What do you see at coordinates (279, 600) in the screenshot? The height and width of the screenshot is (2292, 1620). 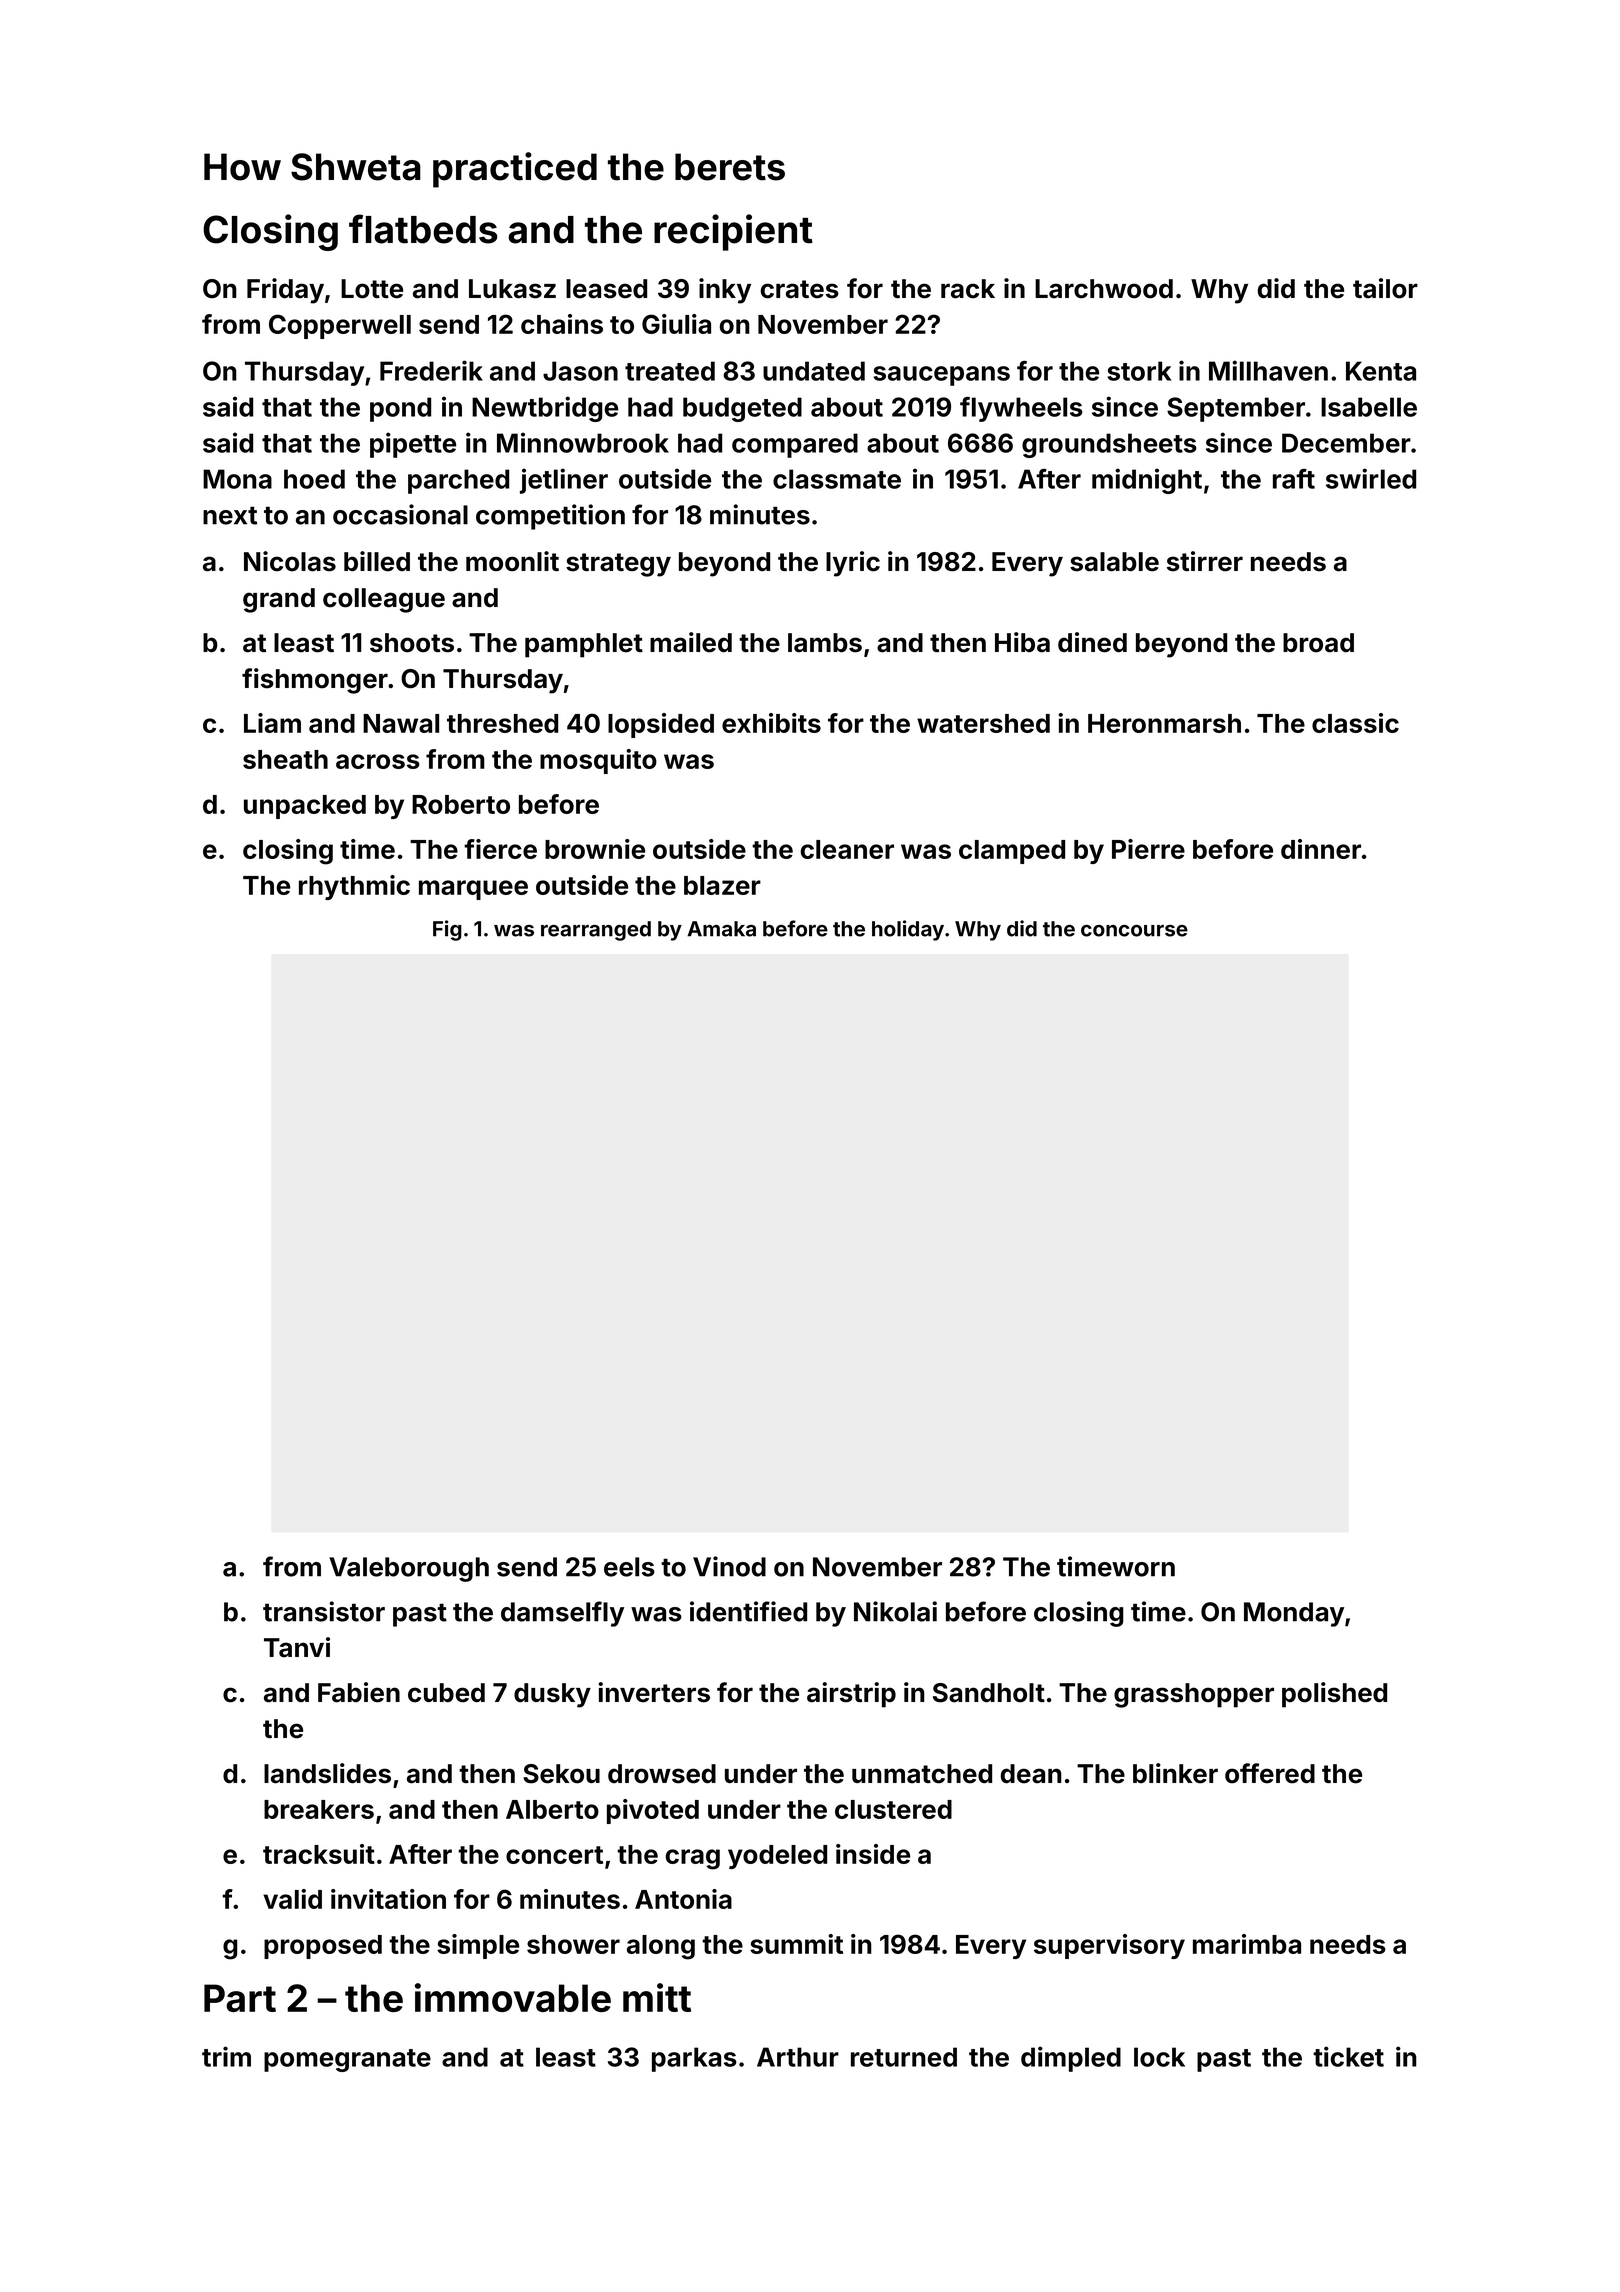 I see `grand` at bounding box center [279, 600].
